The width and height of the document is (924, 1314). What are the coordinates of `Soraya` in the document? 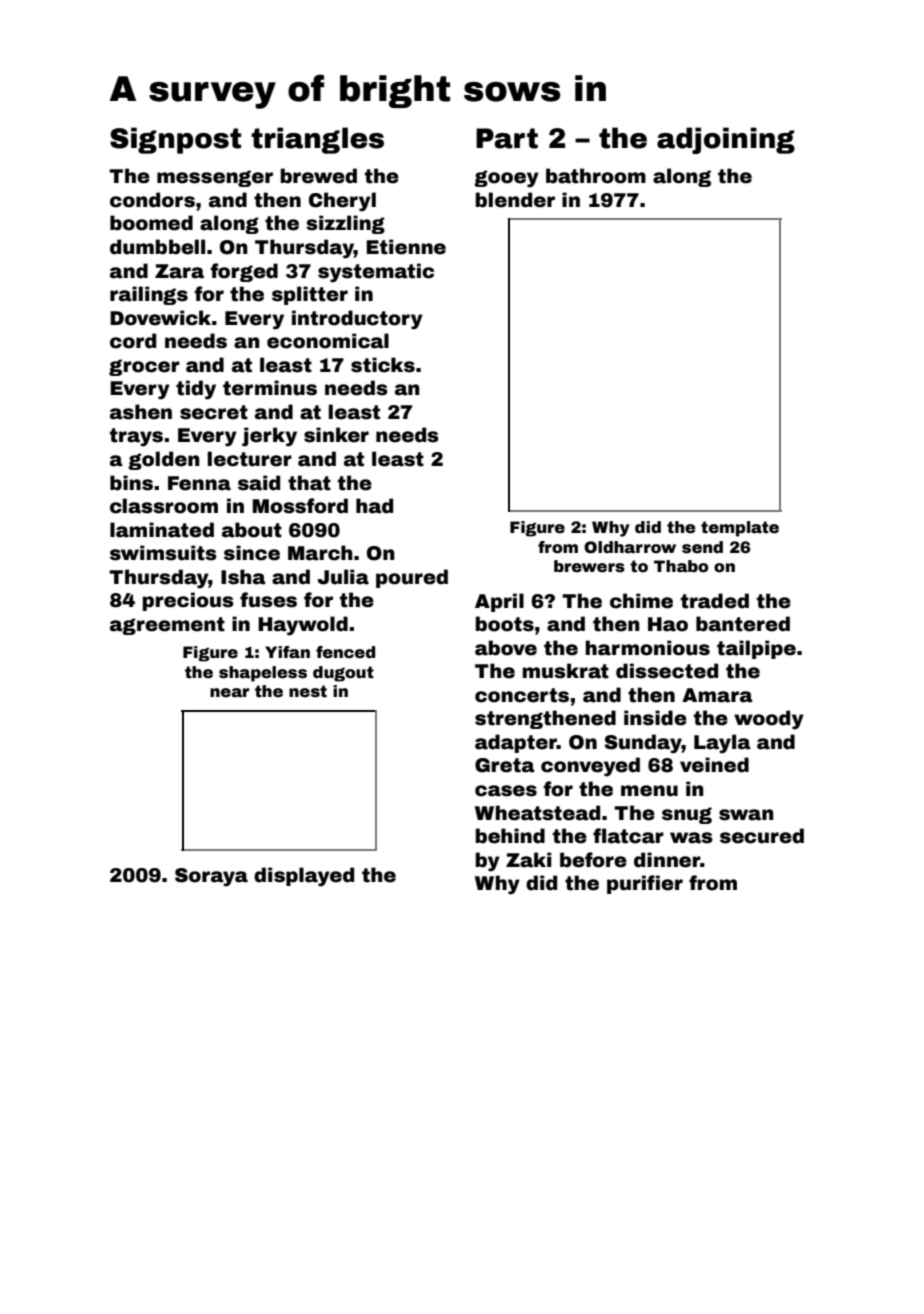 It's located at (211, 877).
